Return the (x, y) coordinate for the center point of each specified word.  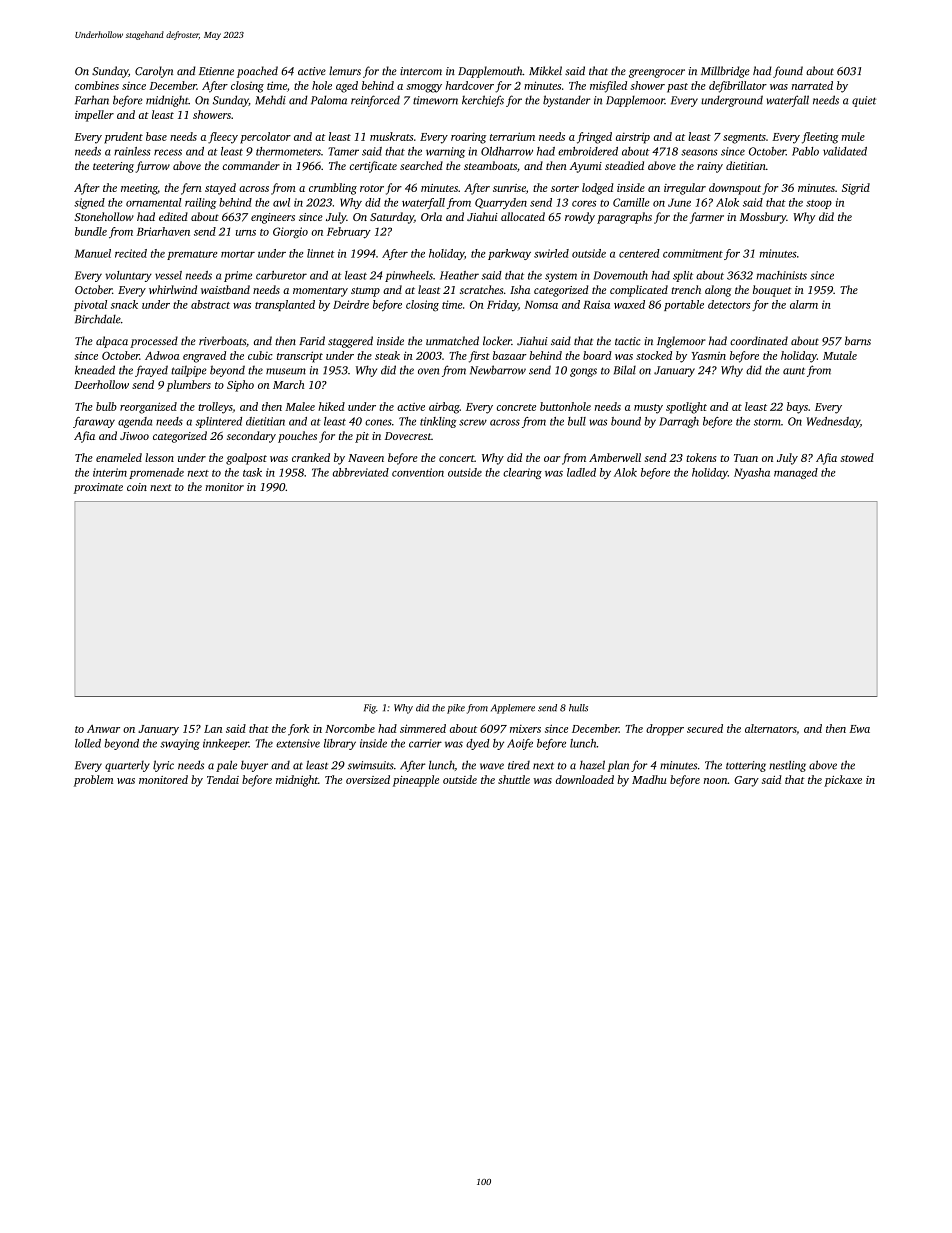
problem (93, 781)
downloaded (585, 779)
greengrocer (657, 73)
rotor (372, 188)
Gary (746, 781)
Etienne (216, 71)
